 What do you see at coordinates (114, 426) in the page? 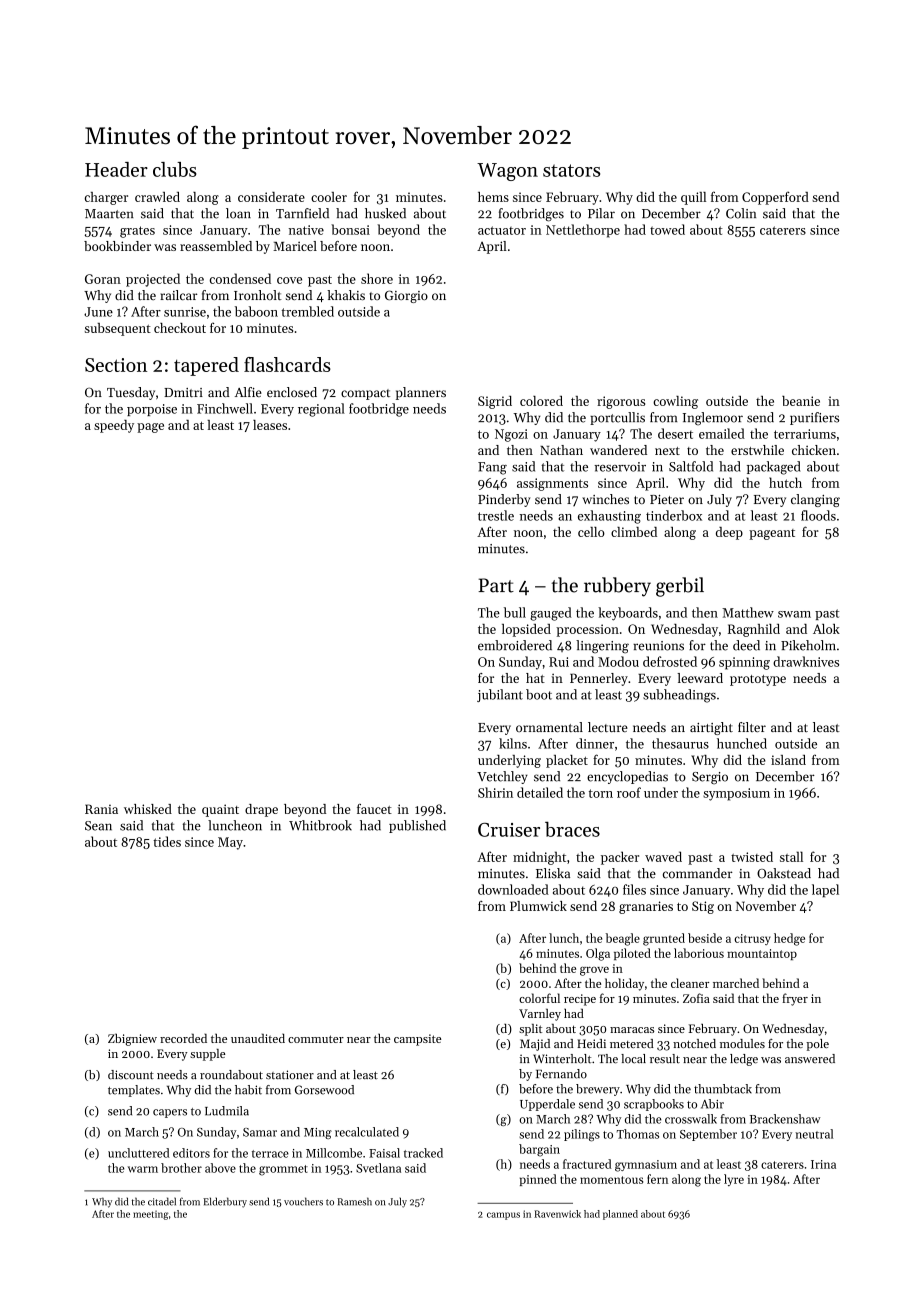
I see `speedy` at bounding box center [114, 426].
